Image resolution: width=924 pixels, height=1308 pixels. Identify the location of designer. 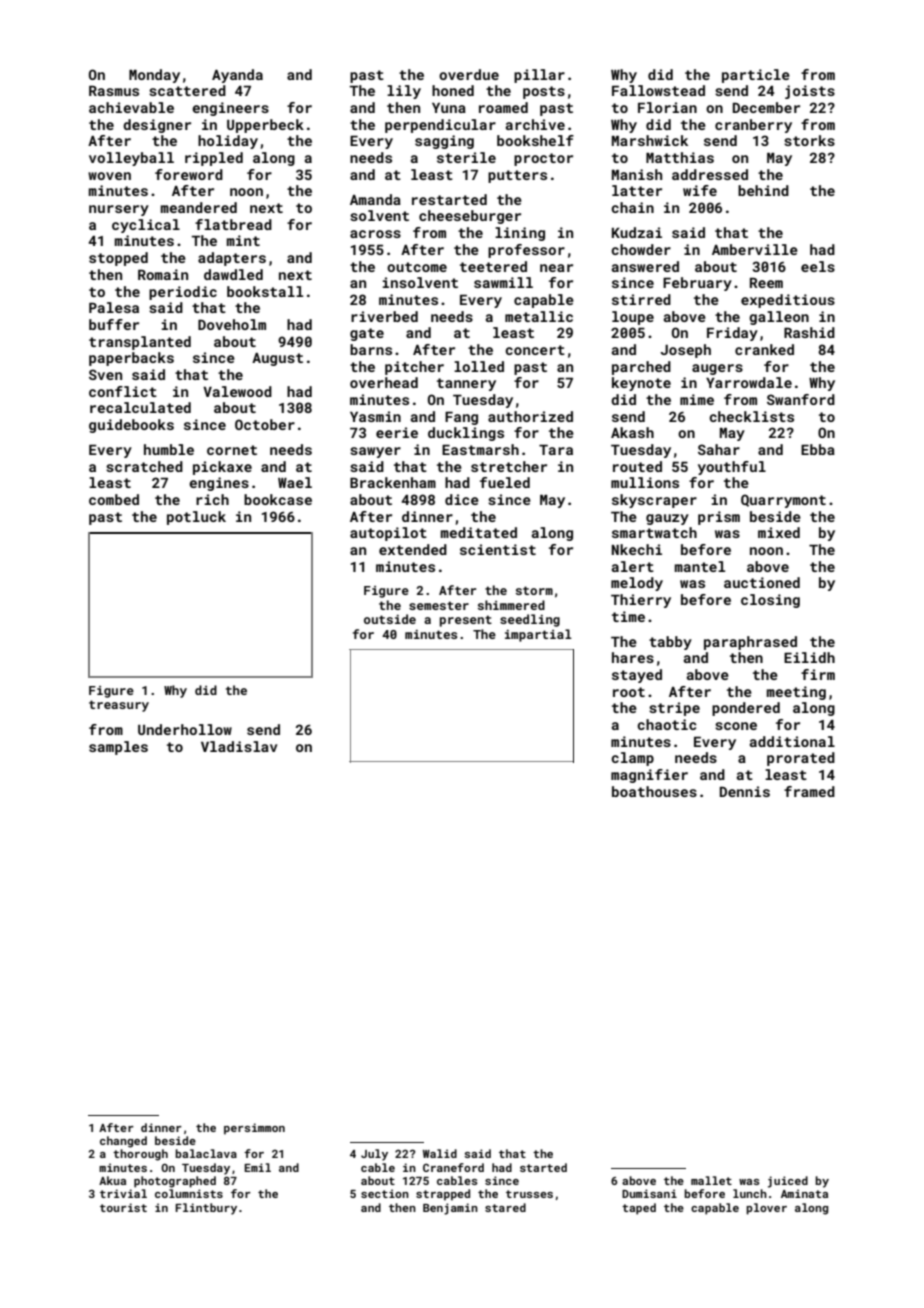
(157, 126).
